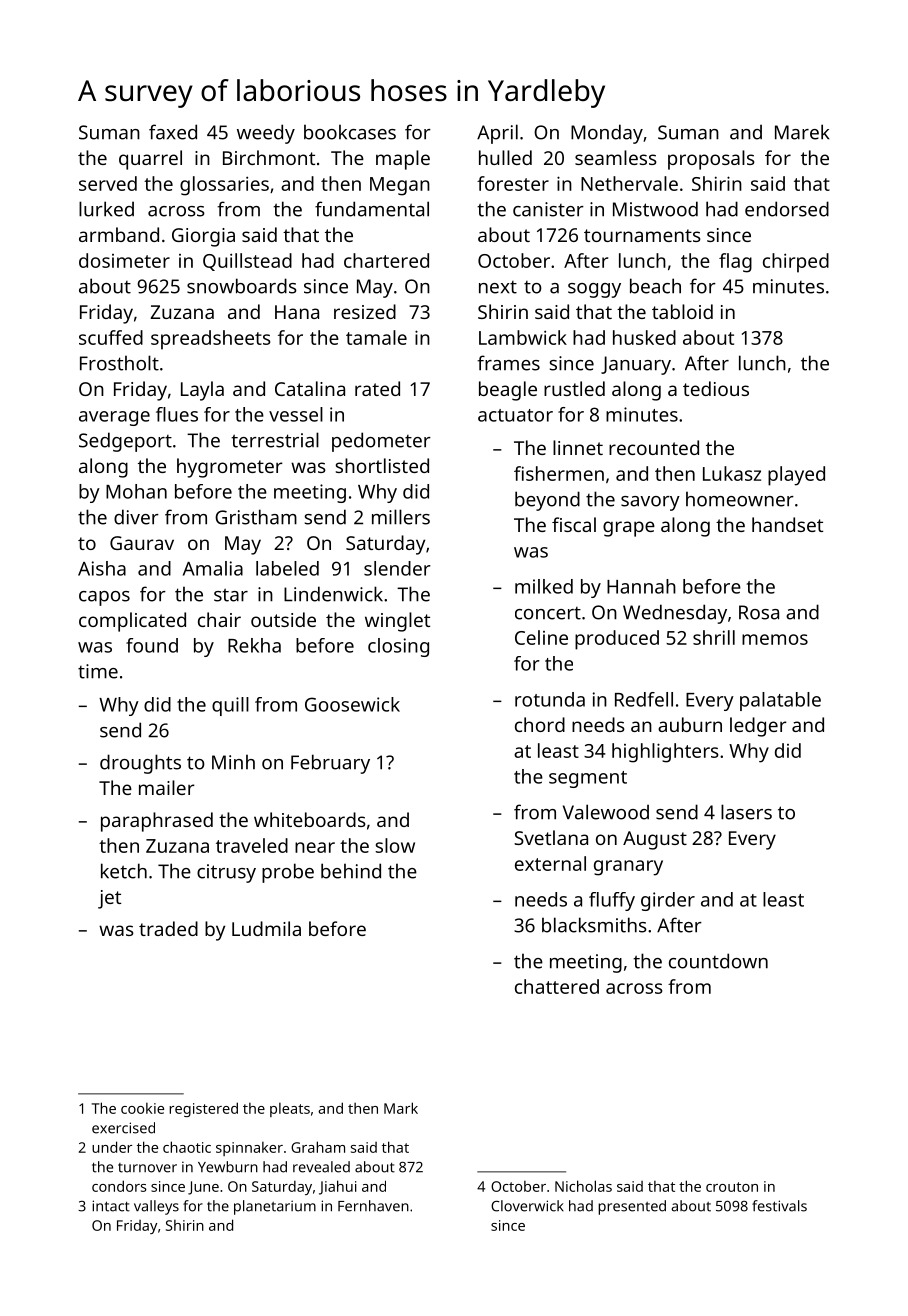 This page has height=1316, width=908. Describe the element at coordinates (310, 819) in the page. I see `whiteboards` at that location.
